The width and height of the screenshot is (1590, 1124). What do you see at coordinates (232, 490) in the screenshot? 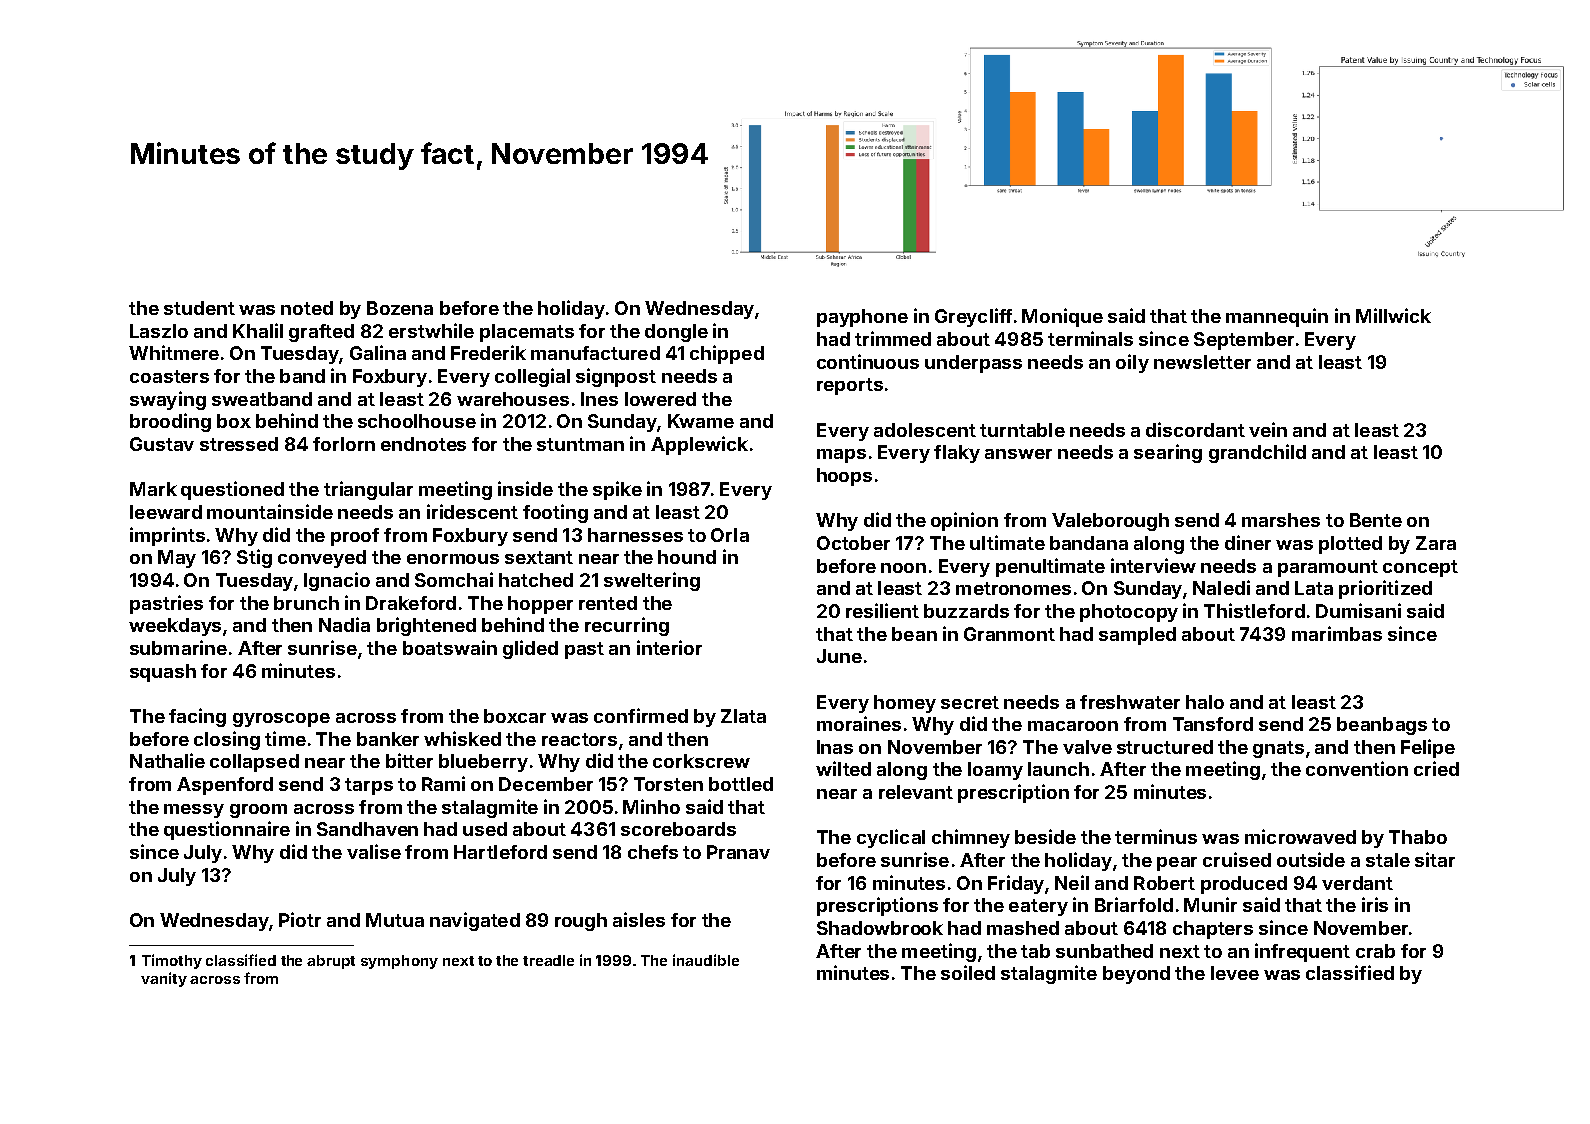
I see `questioned` at bounding box center [232, 490].
